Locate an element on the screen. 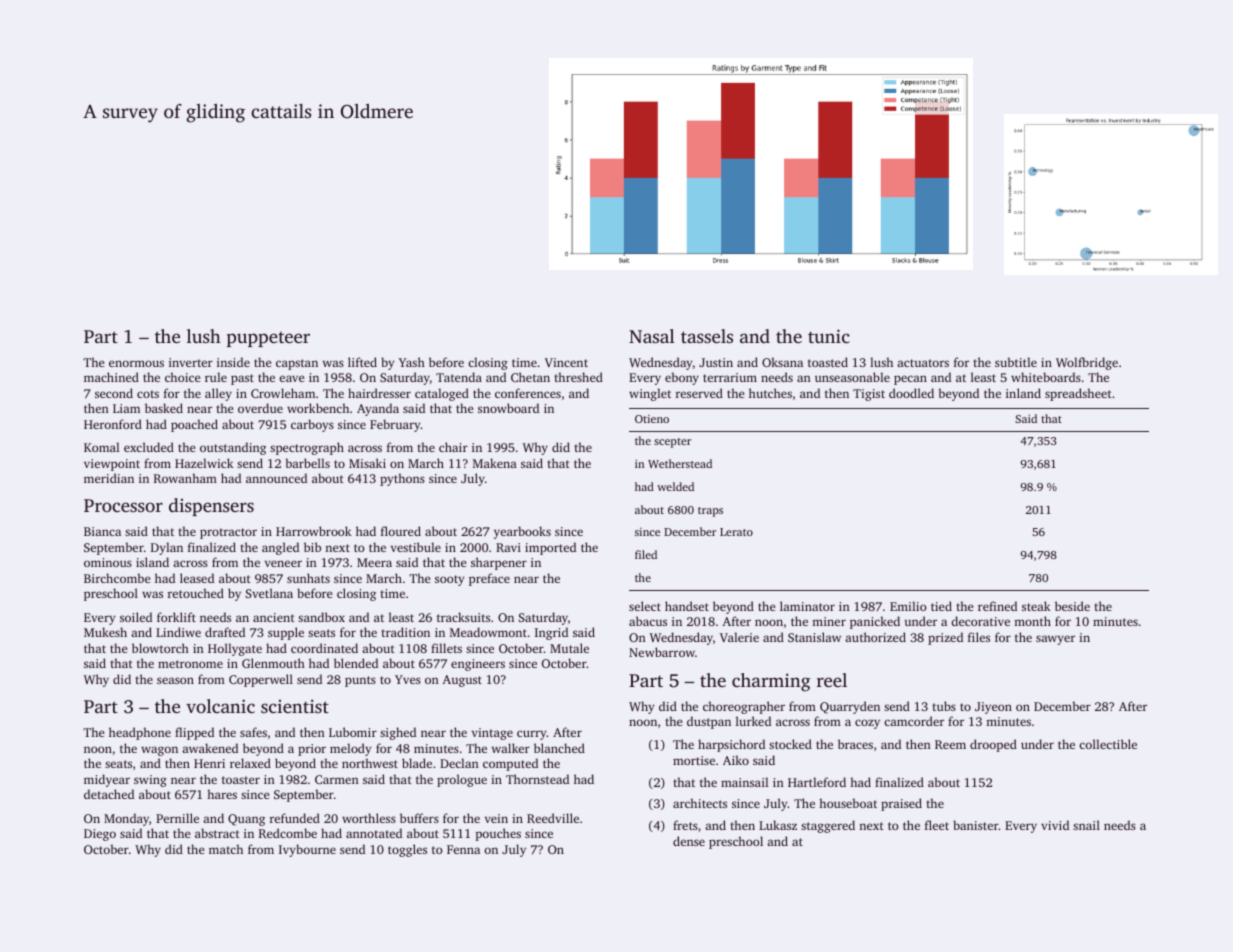 Image resolution: width=1233 pixels, height=952 pixels. Crowleham is located at coordinates (283, 393).
